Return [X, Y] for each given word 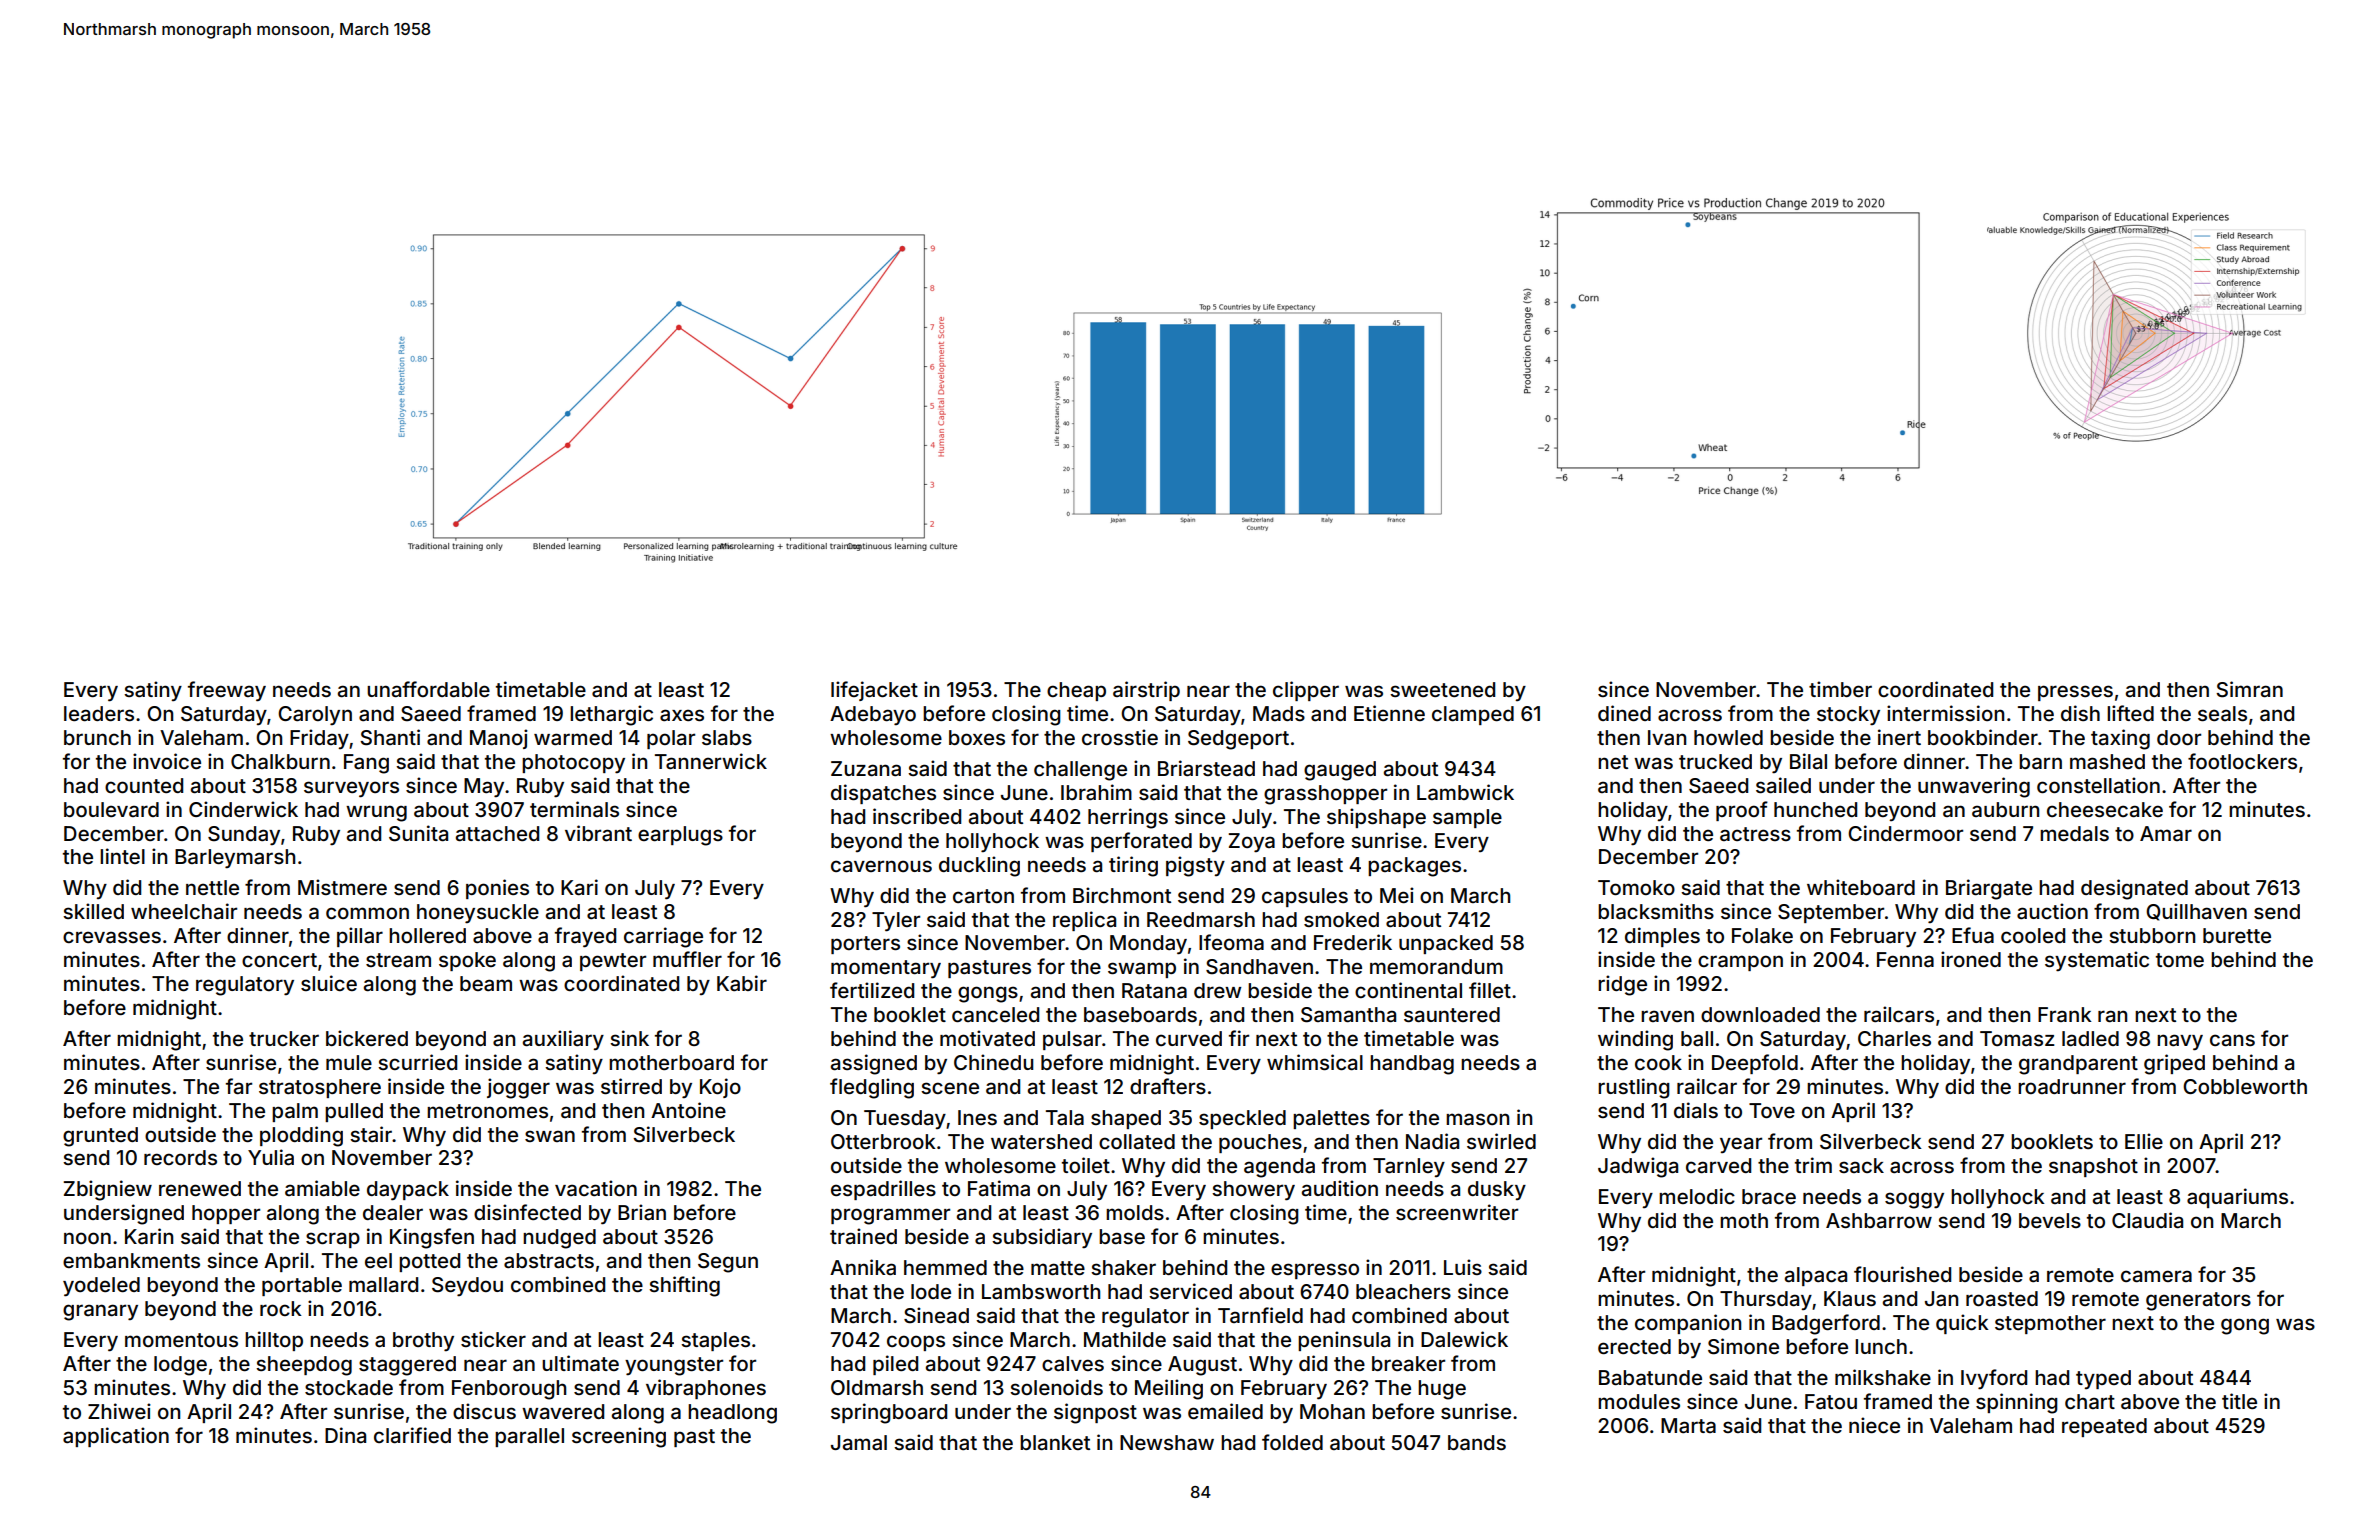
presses [2075, 693]
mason [1477, 1119]
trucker [284, 1038]
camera [2156, 1276]
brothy [423, 1341]
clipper [1306, 691]
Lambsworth [1041, 1291]
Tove [1772, 1110]
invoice [167, 761]
